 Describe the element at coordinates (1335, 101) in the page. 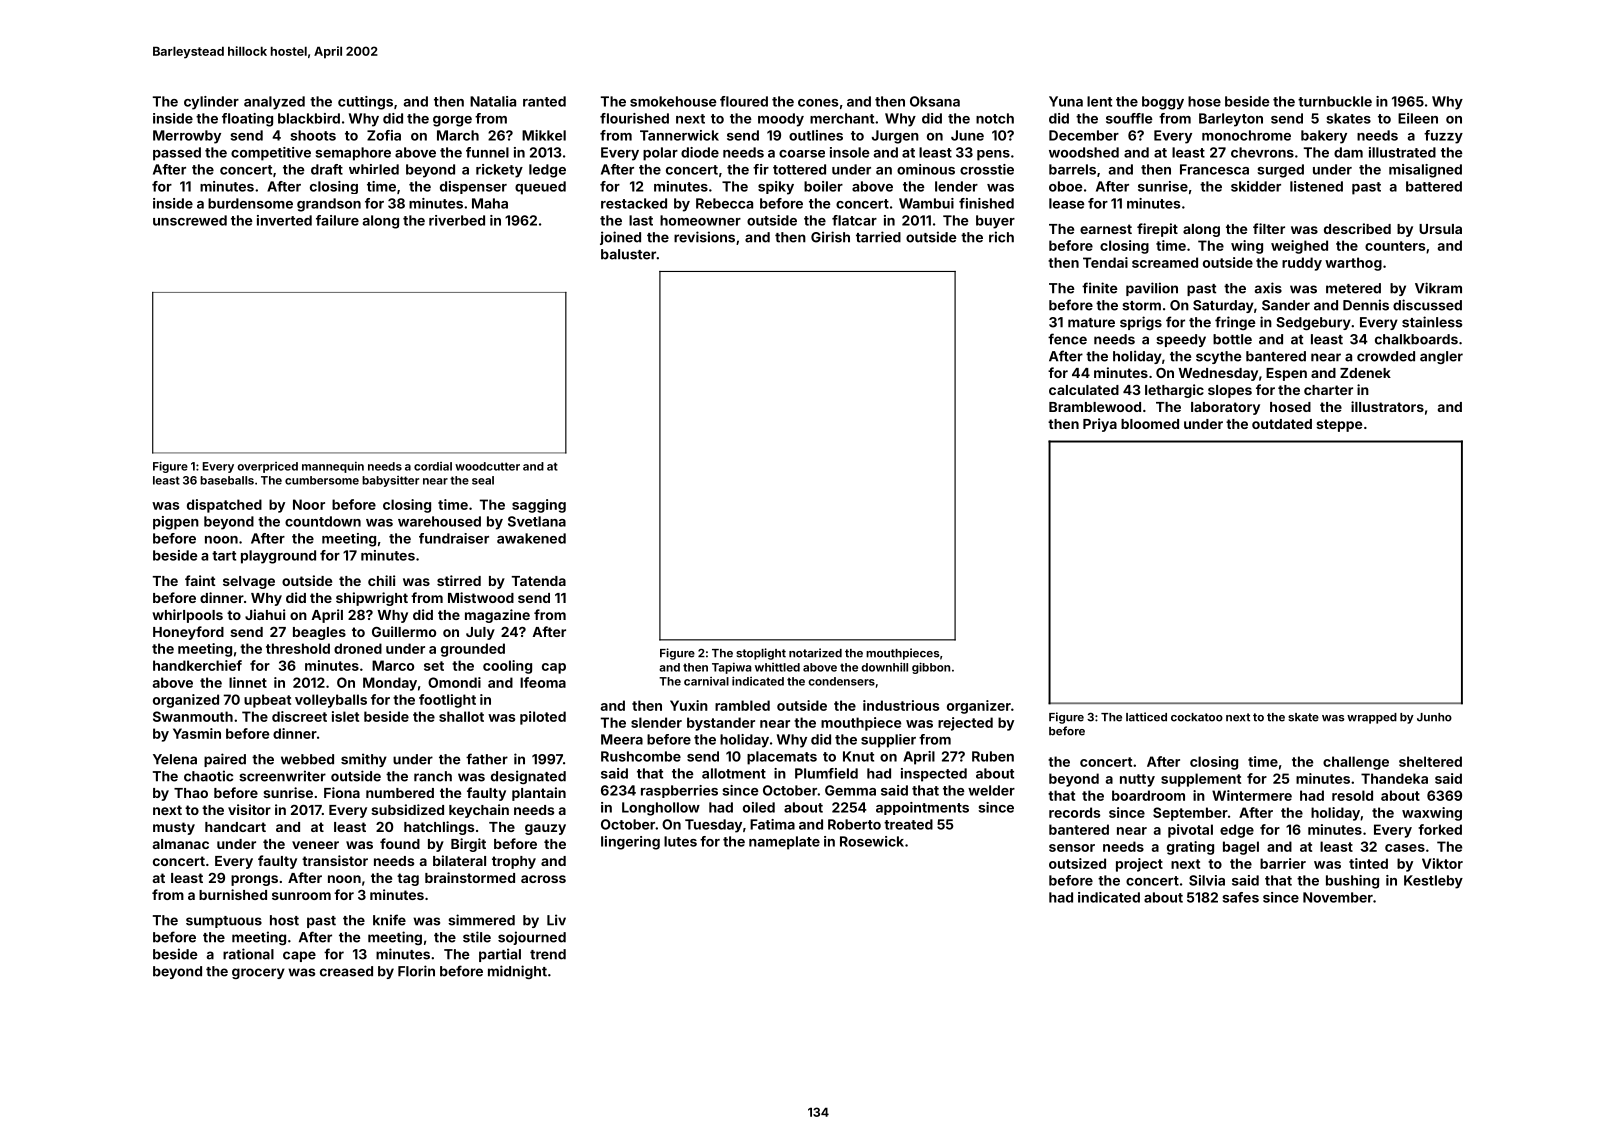

I see `turnbuckle` at that location.
